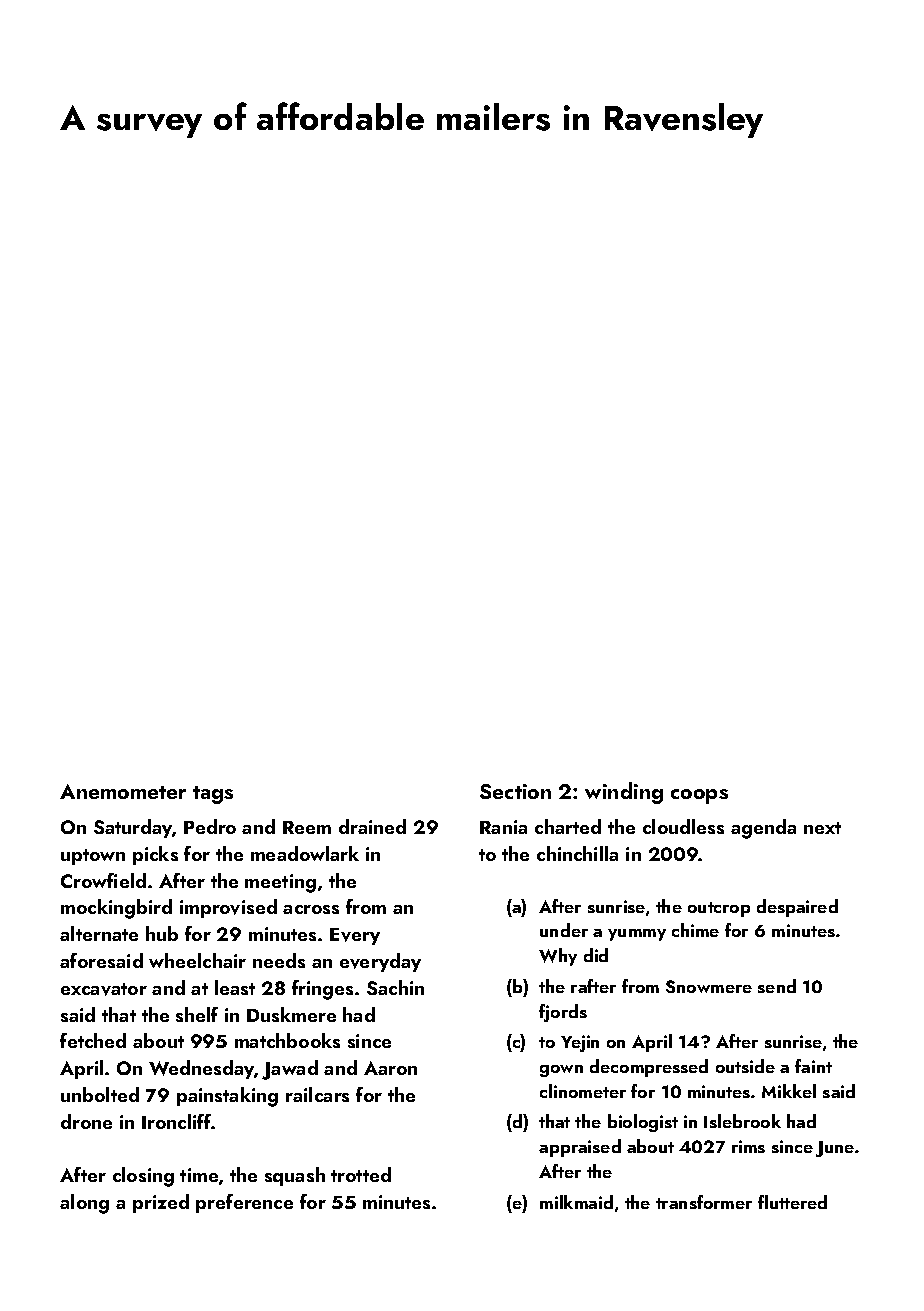 This screenshot has height=1311, width=924. Describe the element at coordinates (564, 930) in the screenshot. I see `under` at that location.
